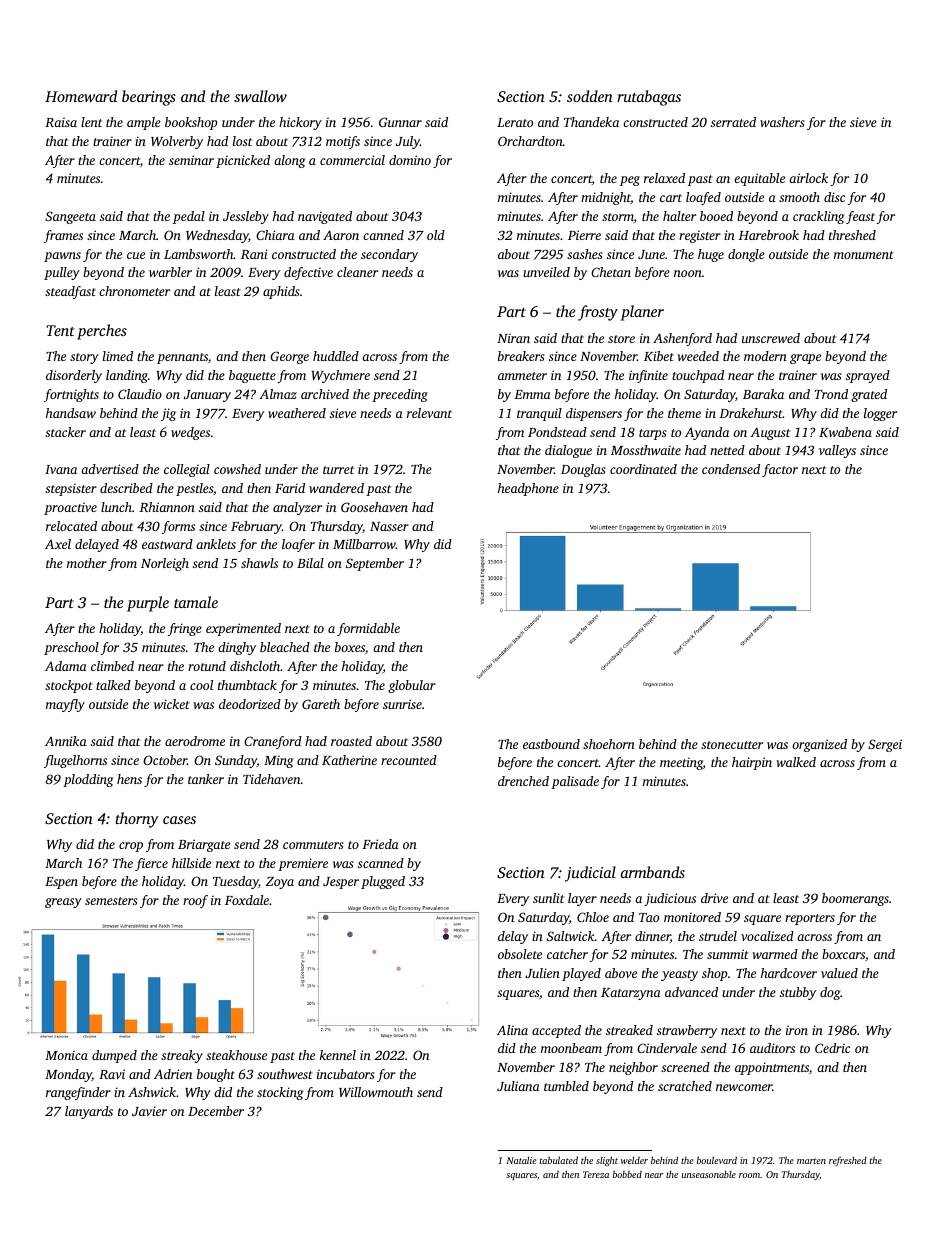  I want to click on Cedric, so click(832, 1048).
